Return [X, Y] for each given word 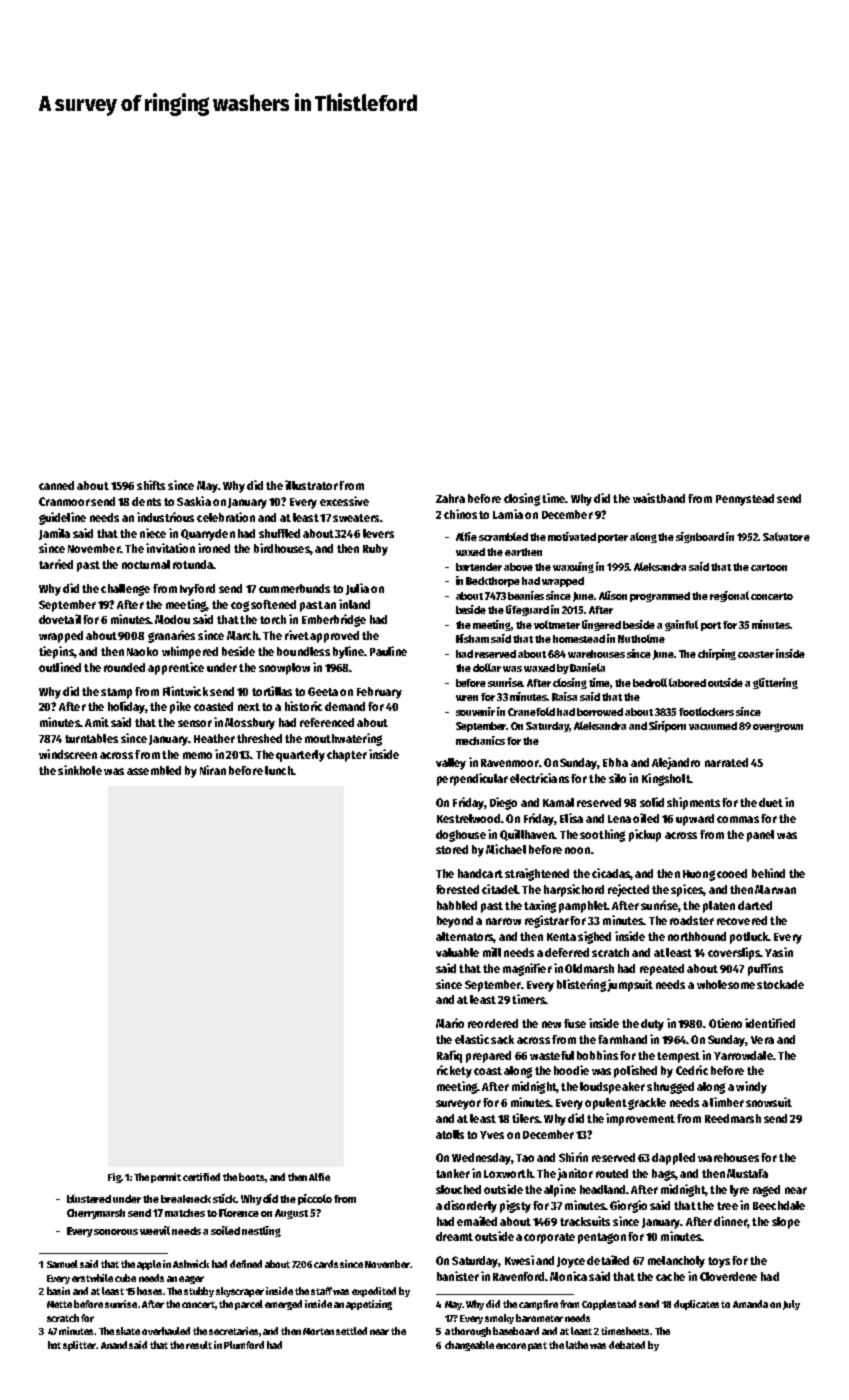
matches [185, 1213]
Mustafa [747, 1173]
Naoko [142, 651]
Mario [450, 1023]
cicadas [611, 873]
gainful [681, 625]
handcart [480, 873]
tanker [453, 1173]
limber [727, 1102]
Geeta [323, 691]
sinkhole [80, 770]
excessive [344, 501]
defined [246, 1264]
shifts [151, 485]
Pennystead [745, 500]
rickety [454, 1071]
